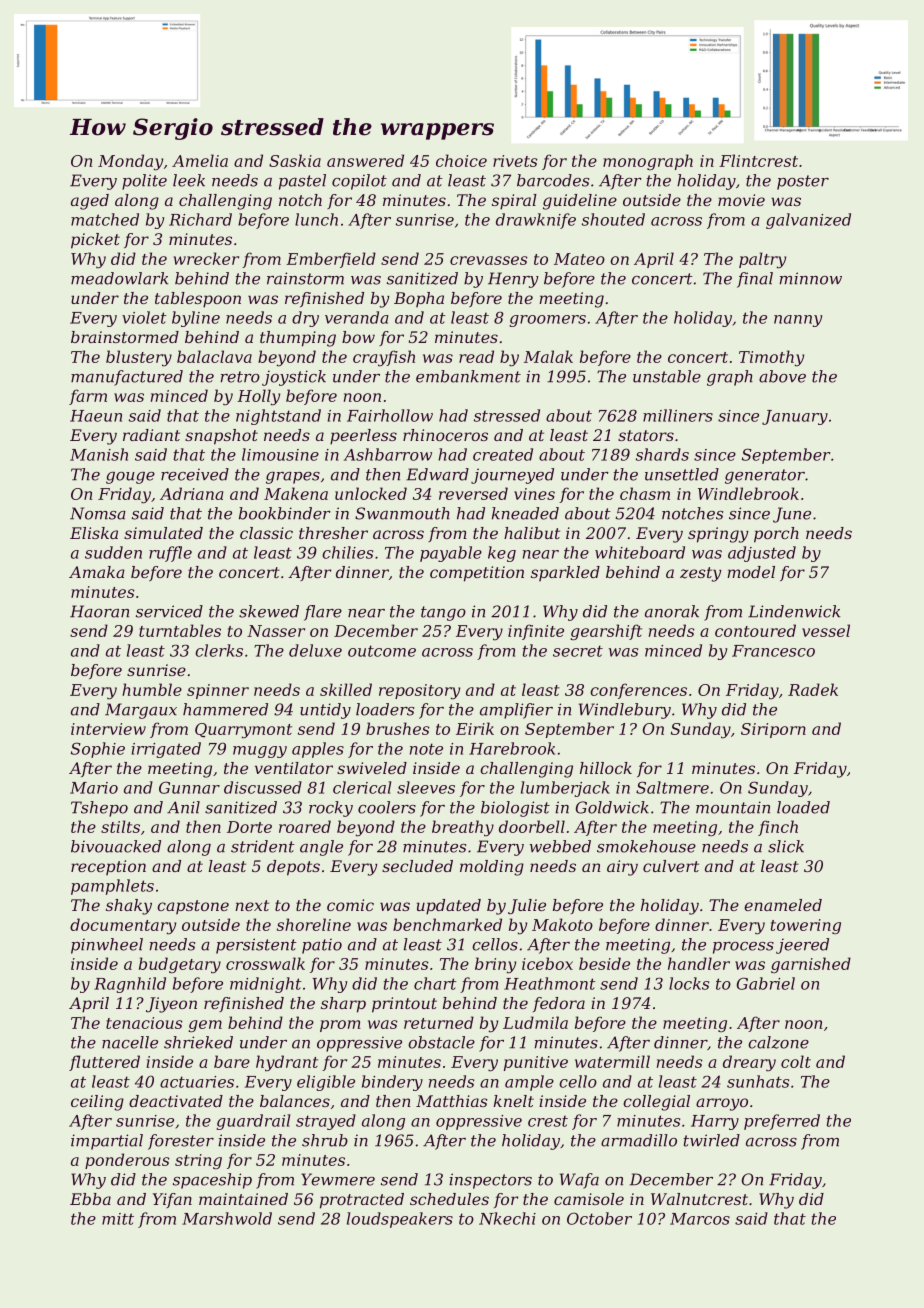 The width and height of the image is (924, 1308). I want to click on amplifier, so click(516, 711).
